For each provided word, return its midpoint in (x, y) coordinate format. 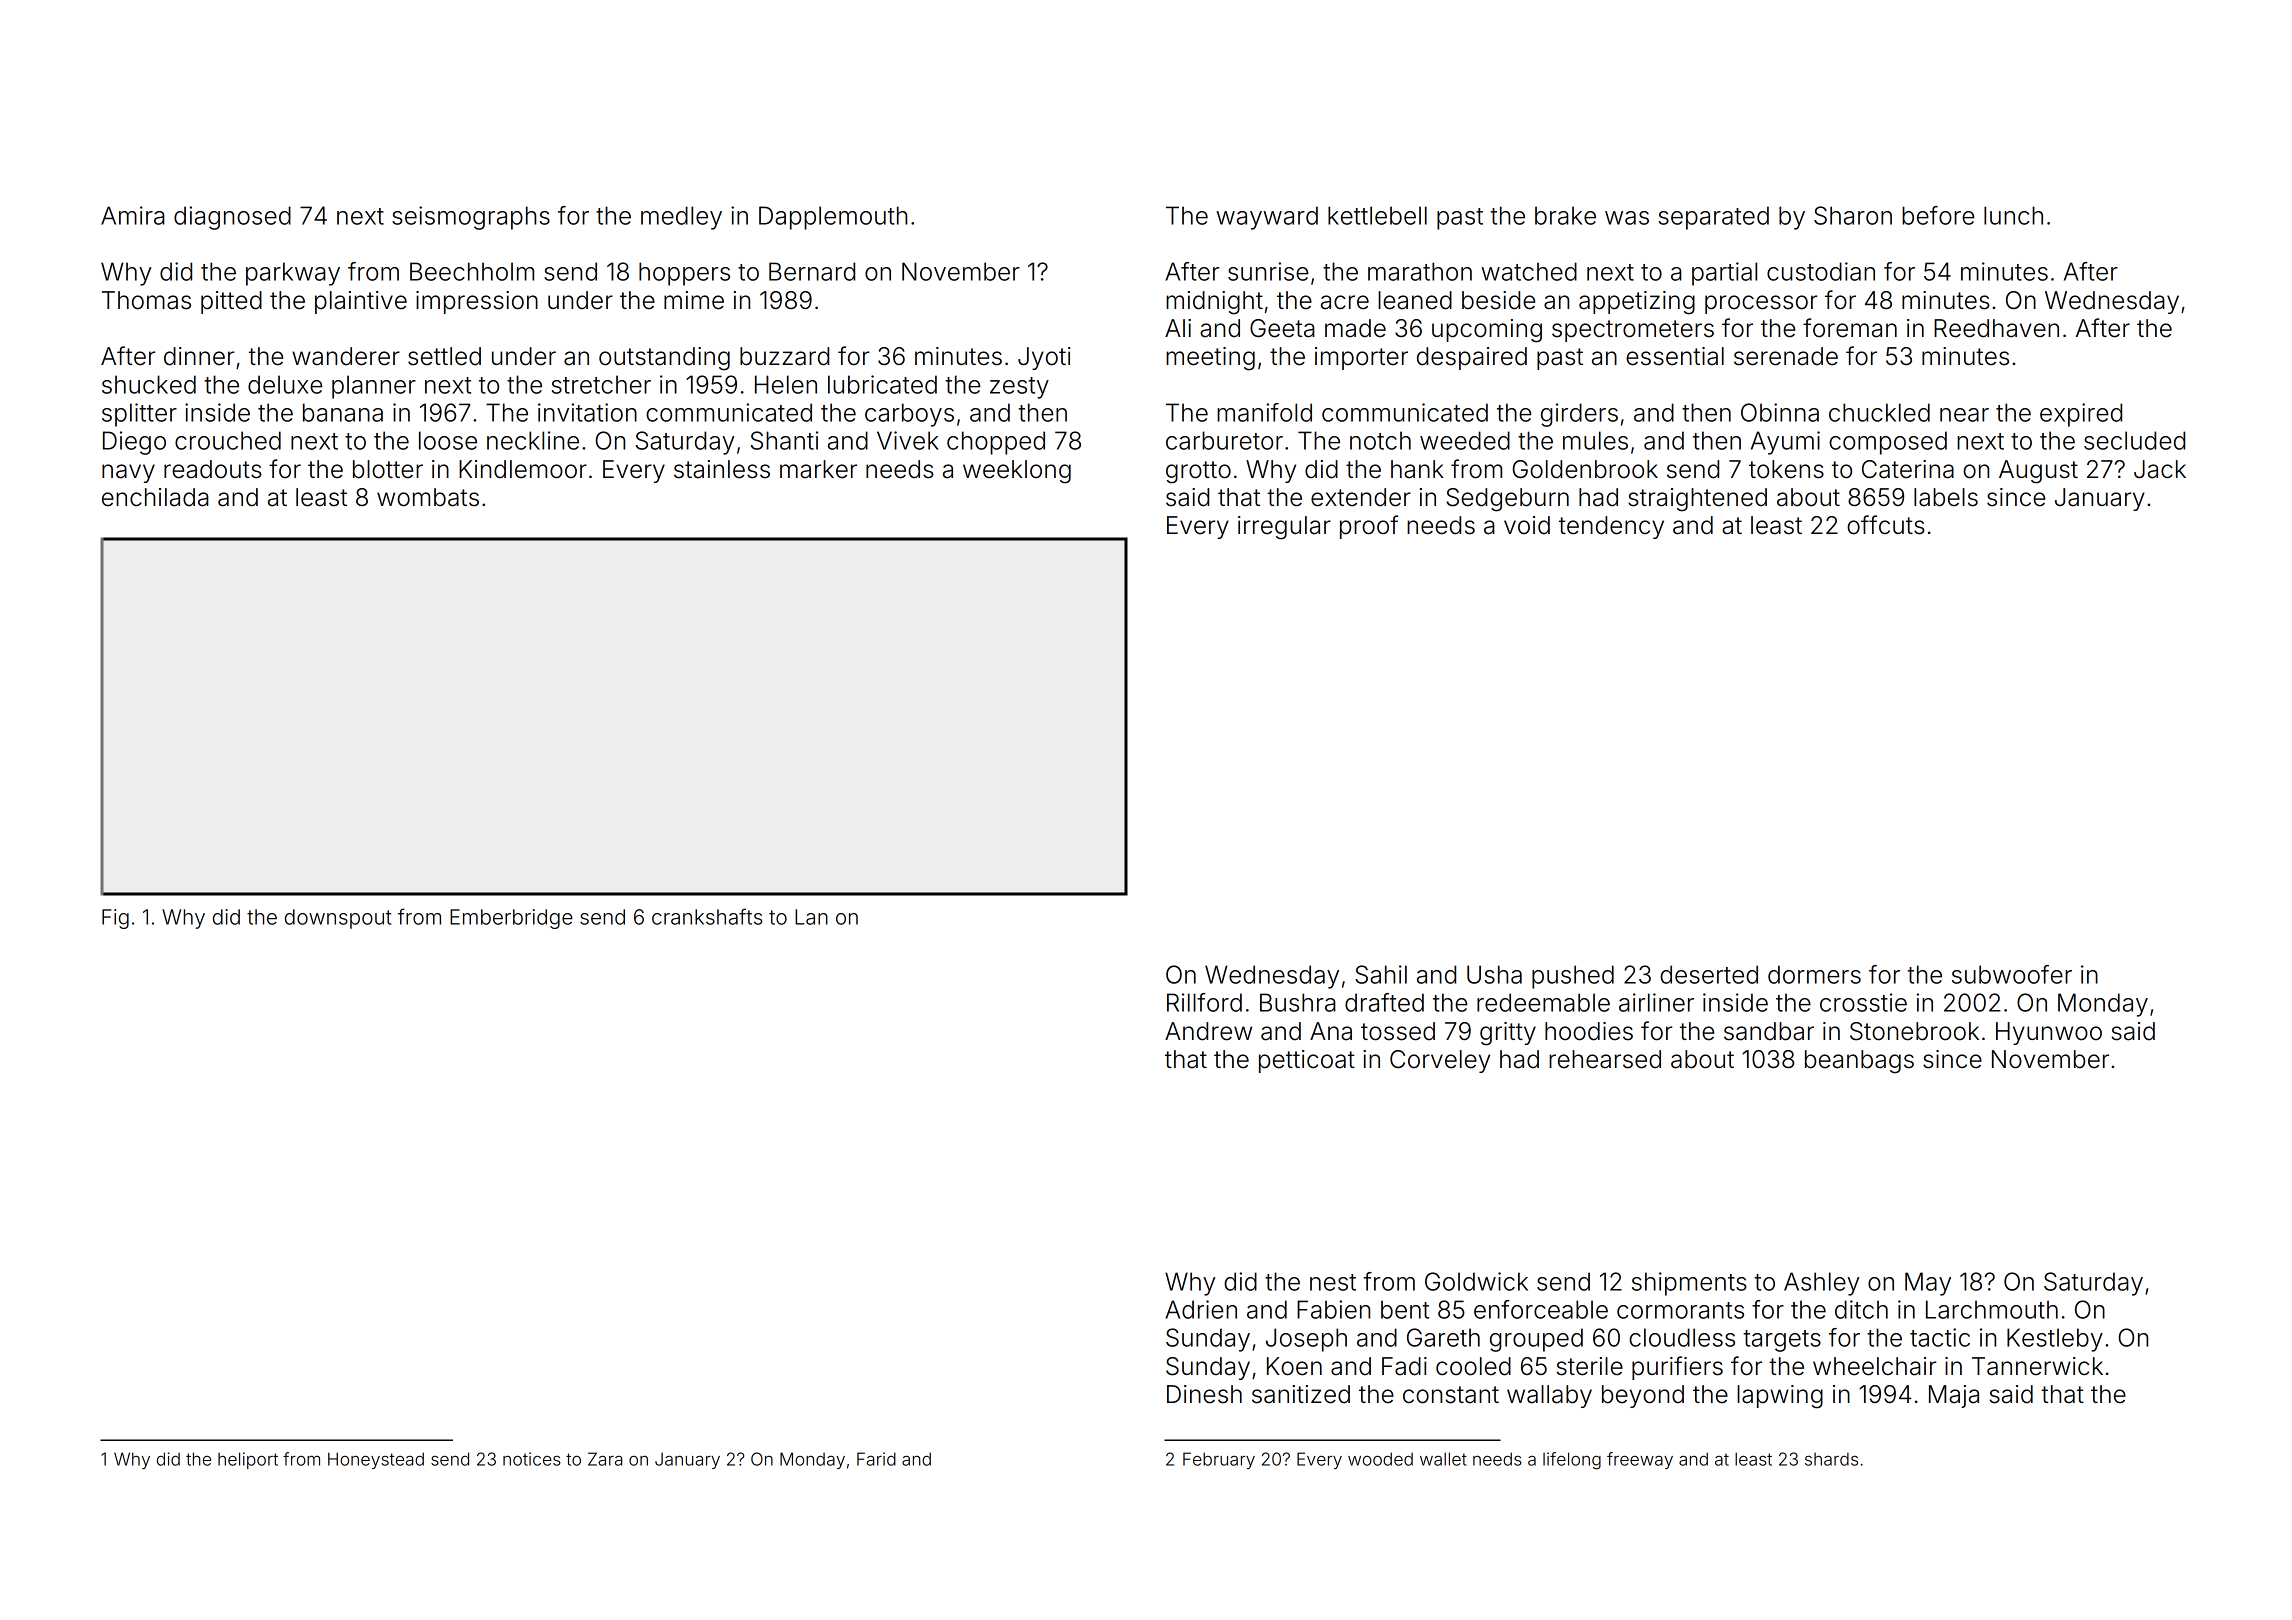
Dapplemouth (833, 218)
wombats (428, 497)
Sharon (1853, 215)
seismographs (471, 218)
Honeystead (376, 1460)
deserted (1709, 974)
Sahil (1381, 974)
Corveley (1440, 1061)
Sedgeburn (1507, 500)
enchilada (155, 497)
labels (1946, 497)
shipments (1689, 1284)
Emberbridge (511, 919)
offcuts (1886, 525)
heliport (248, 1460)
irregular (1284, 528)
